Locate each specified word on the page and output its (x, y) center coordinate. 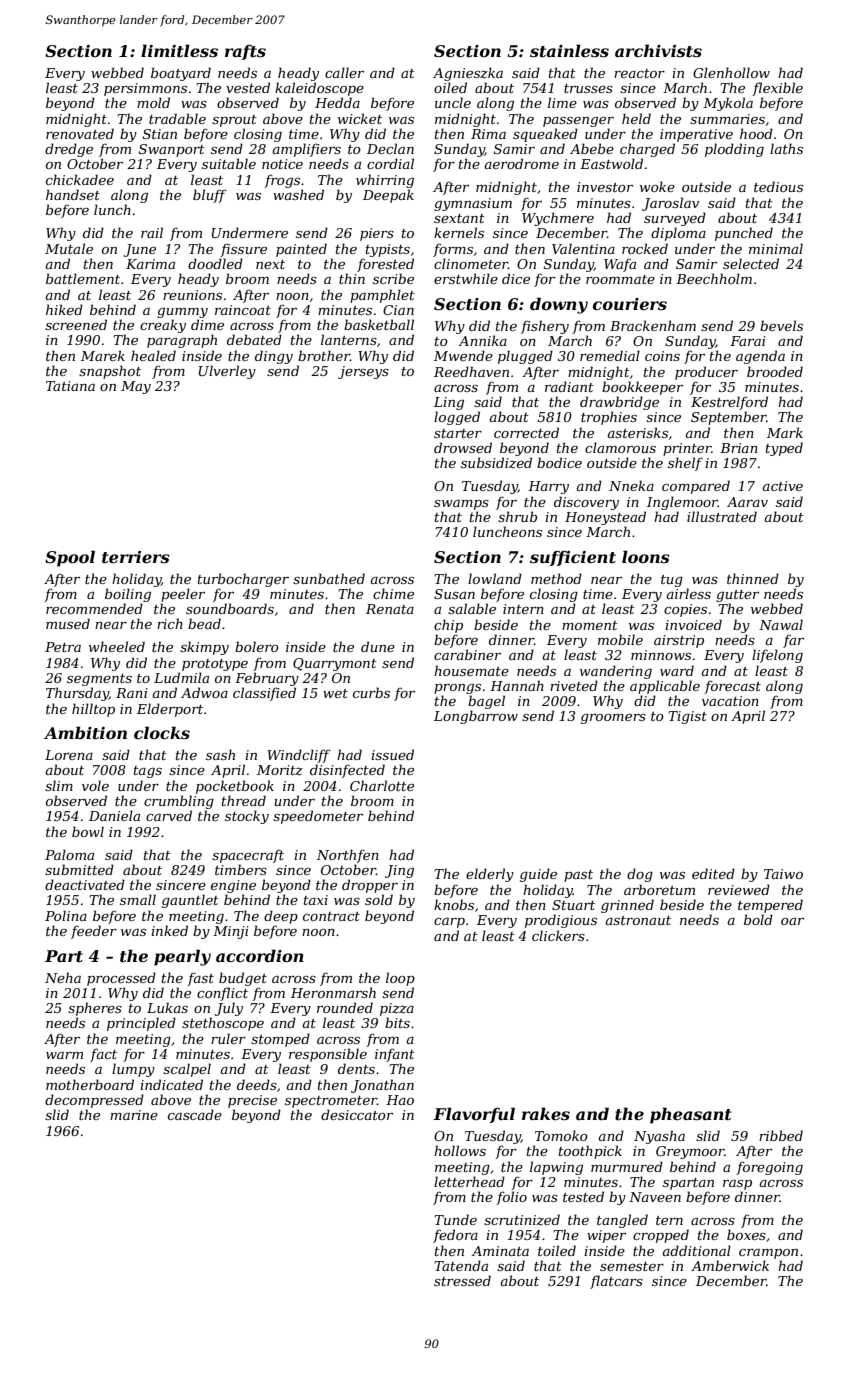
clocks (162, 732)
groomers (613, 719)
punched (744, 234)
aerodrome (521, 163)
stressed (462, 1280)
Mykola (728, 104)
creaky (163, 326)
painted (301, 250)
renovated (80, 133)
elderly (490, 875)
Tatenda (461, 1265)
